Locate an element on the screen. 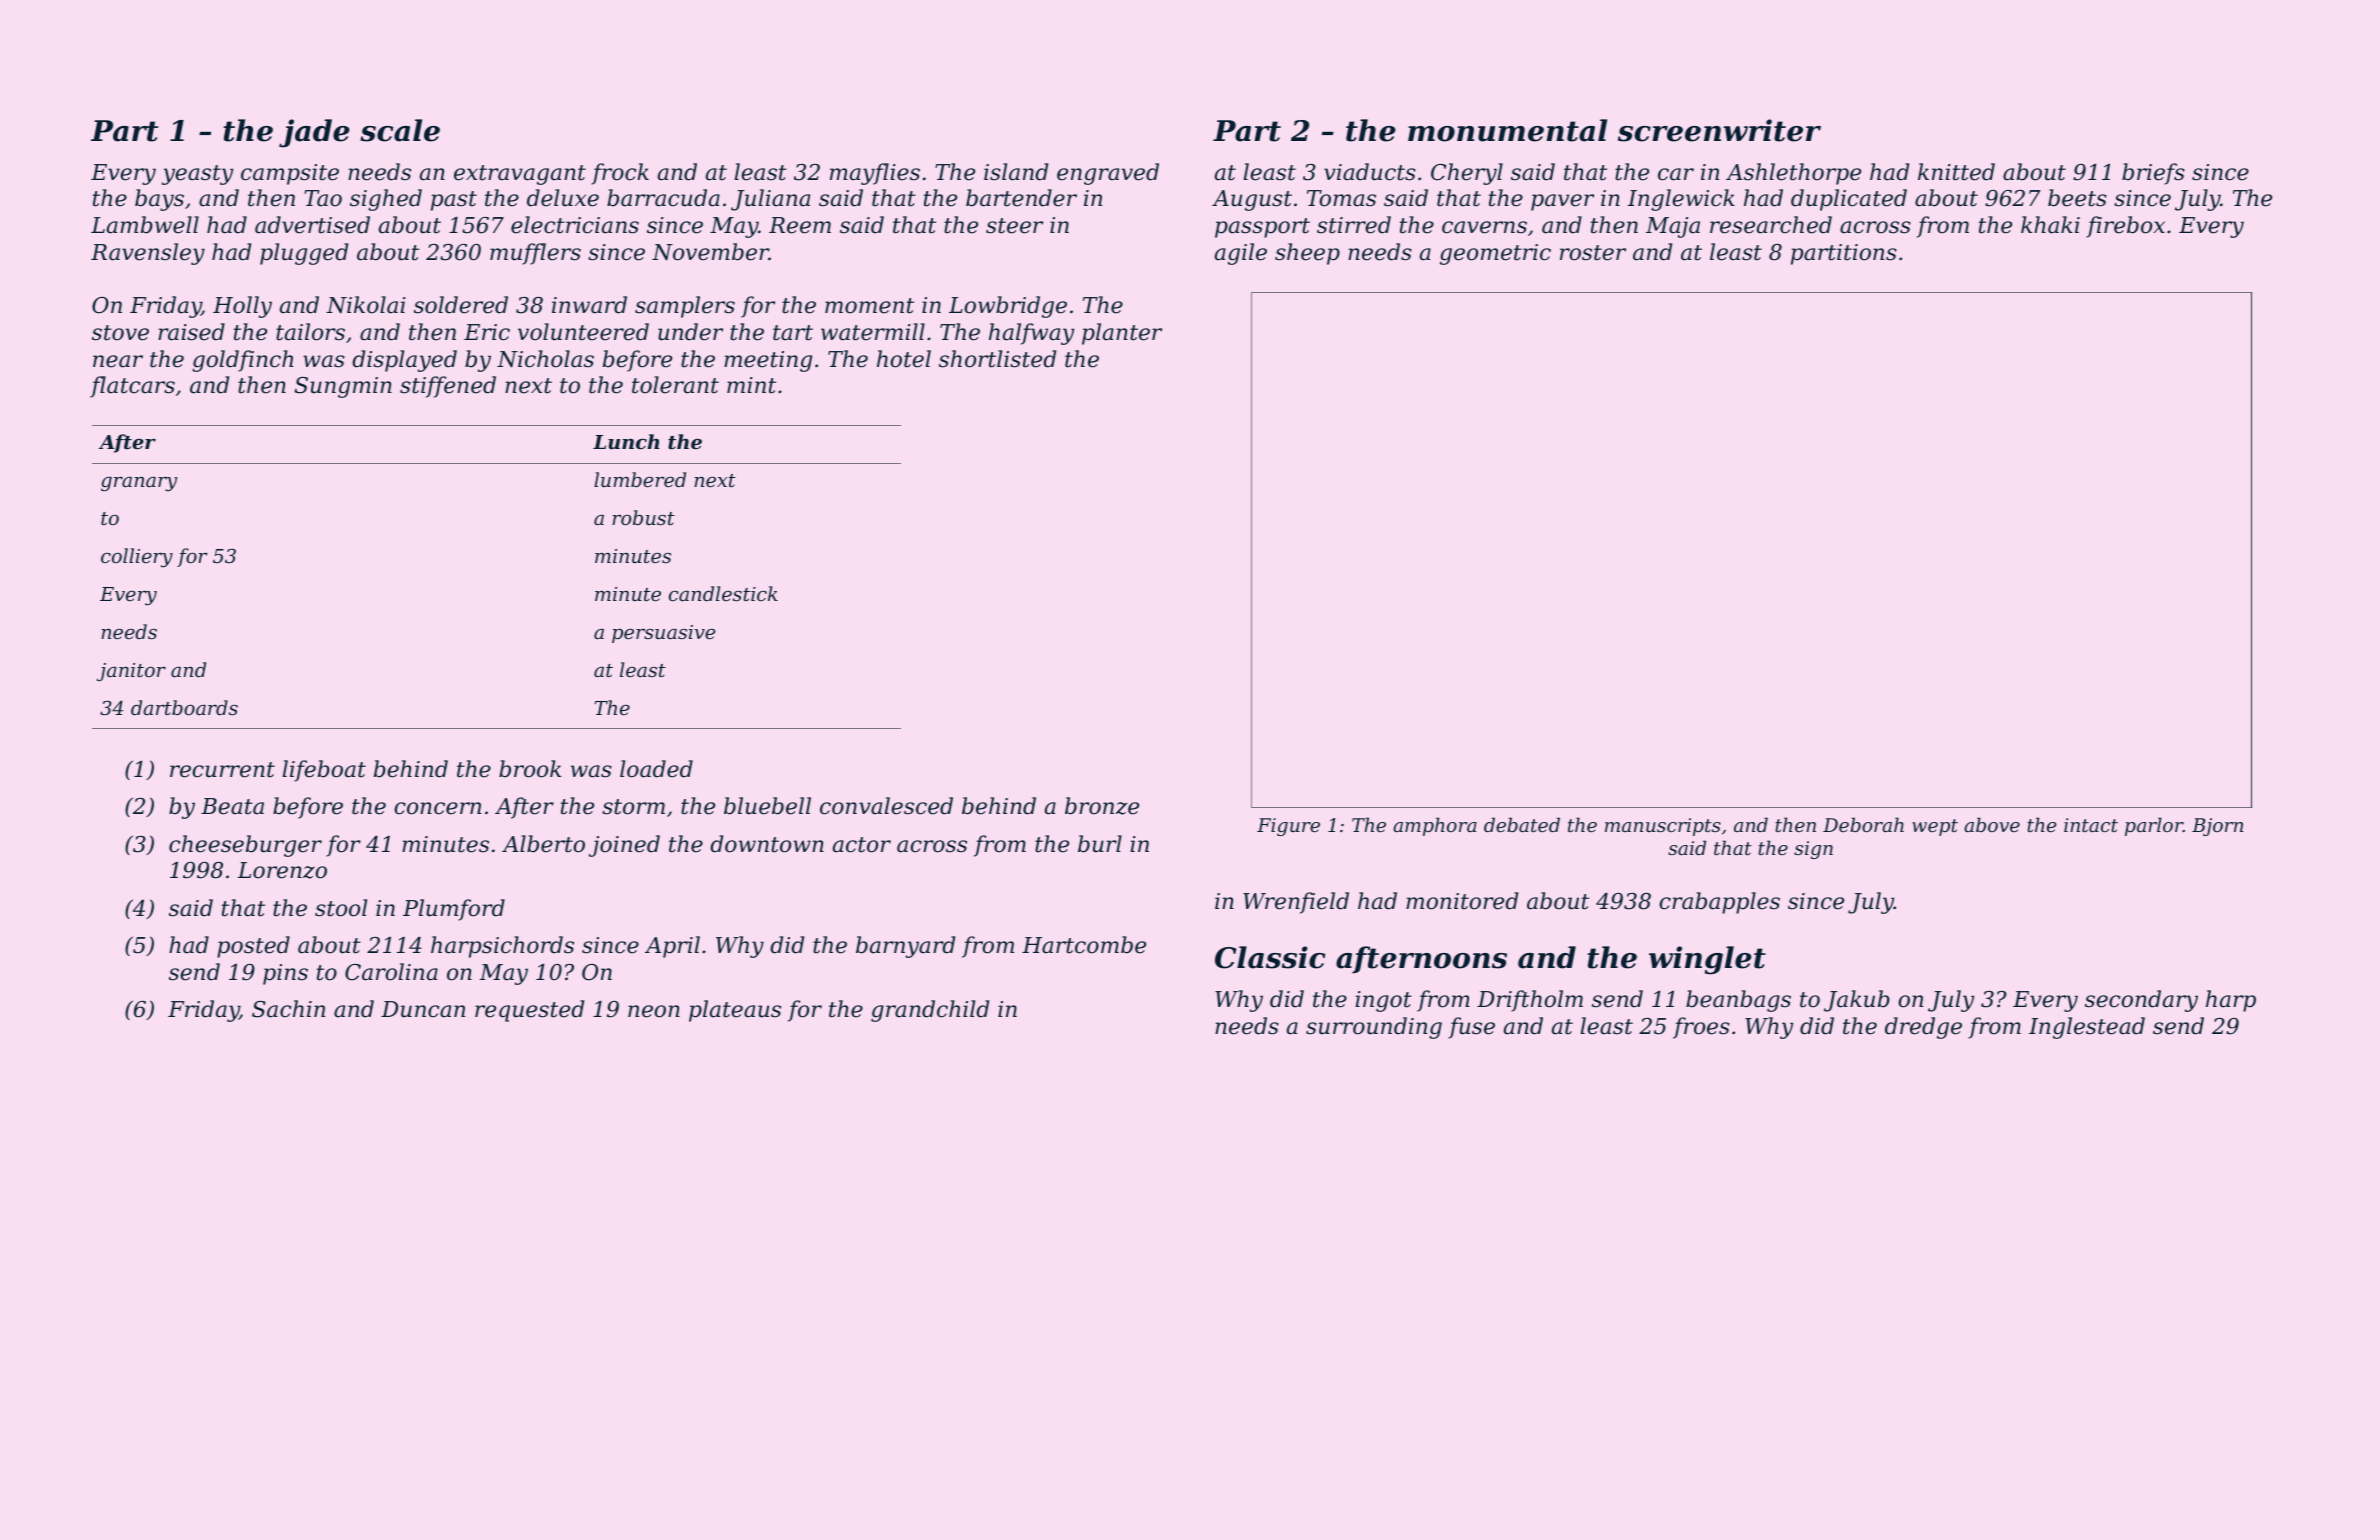 This screenshot has height=1540, width=2380. screenwriter is located at coordinates (1719, 130).
